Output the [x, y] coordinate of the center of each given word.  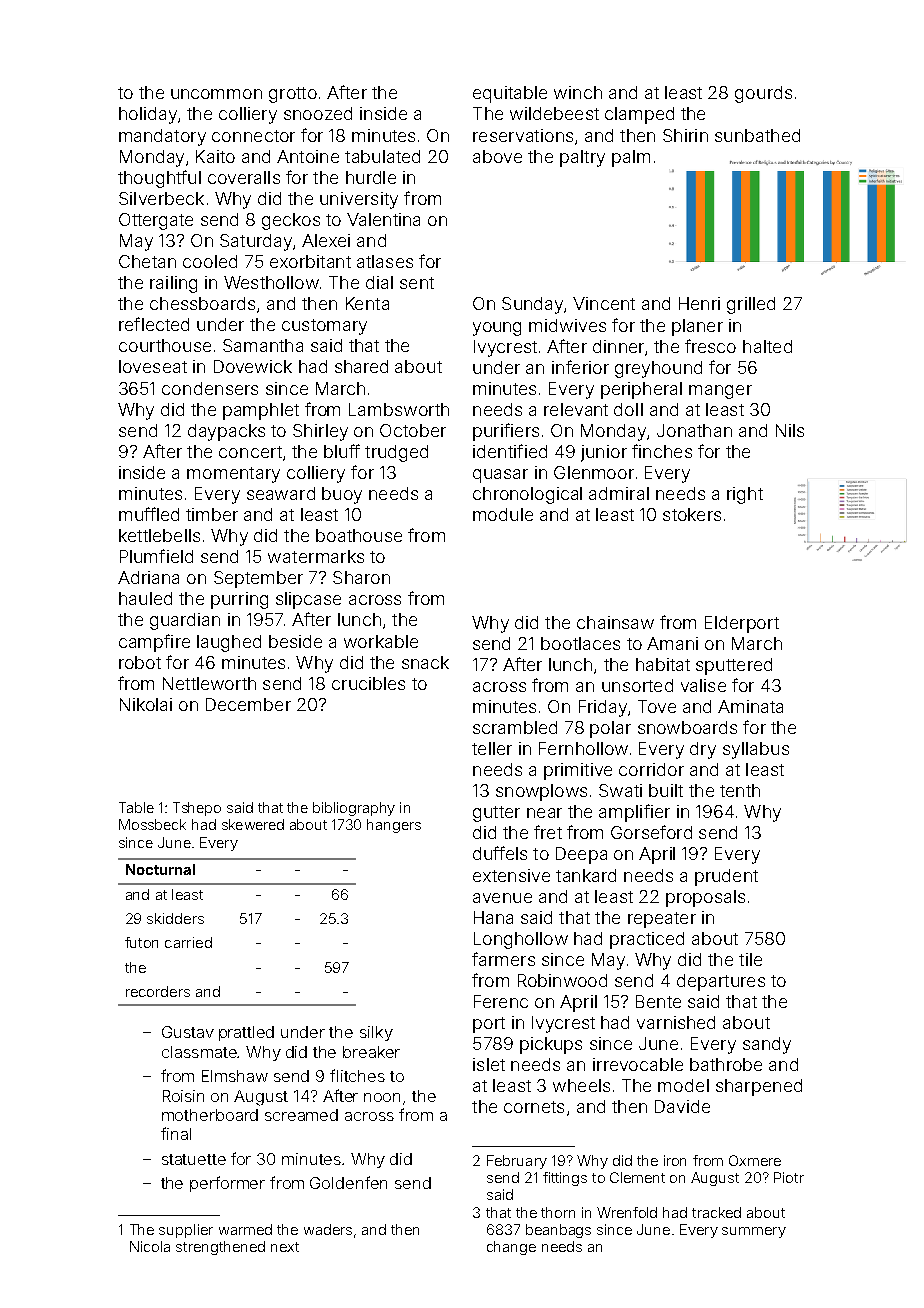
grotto [293, 95]
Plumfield [156, 556]
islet [489, 1064]
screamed [301, 1115]
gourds [763, 94]
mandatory [162, 137]
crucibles [368, 683]
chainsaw [615, 622]
